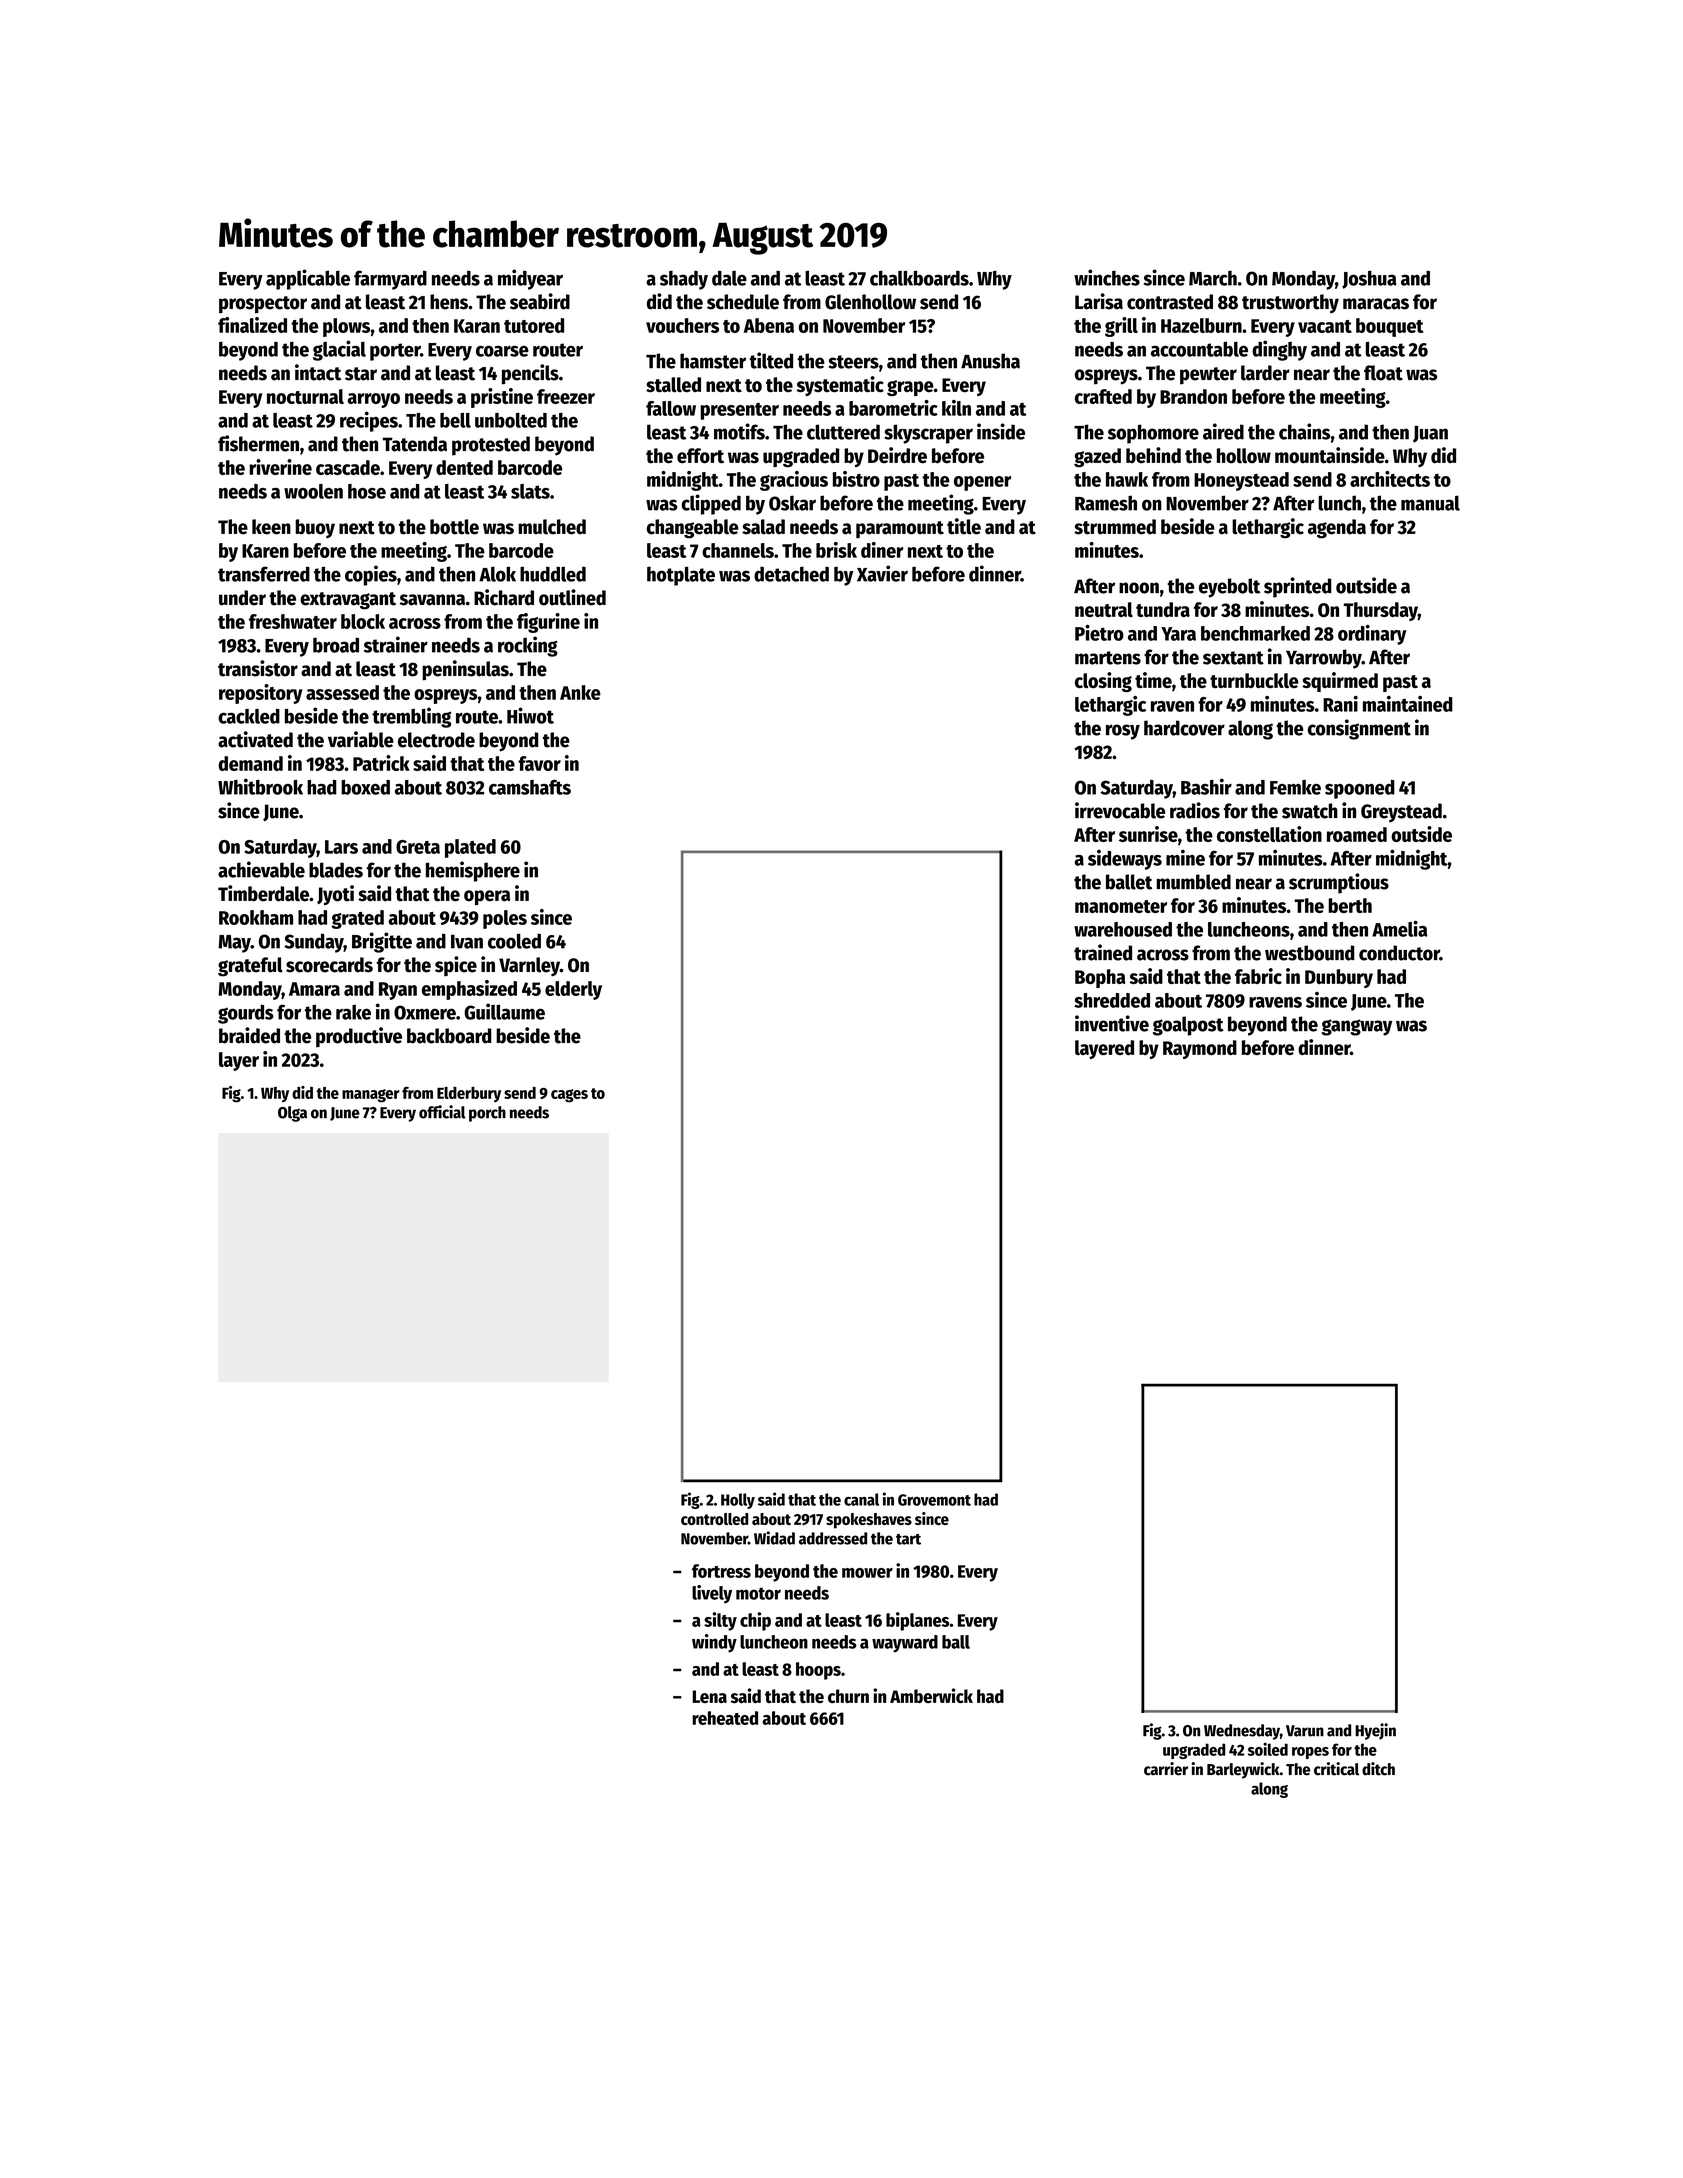 The height and width of the screenshot is (2178, 1683). I want to click on hardcover, so click(1184, 728).
